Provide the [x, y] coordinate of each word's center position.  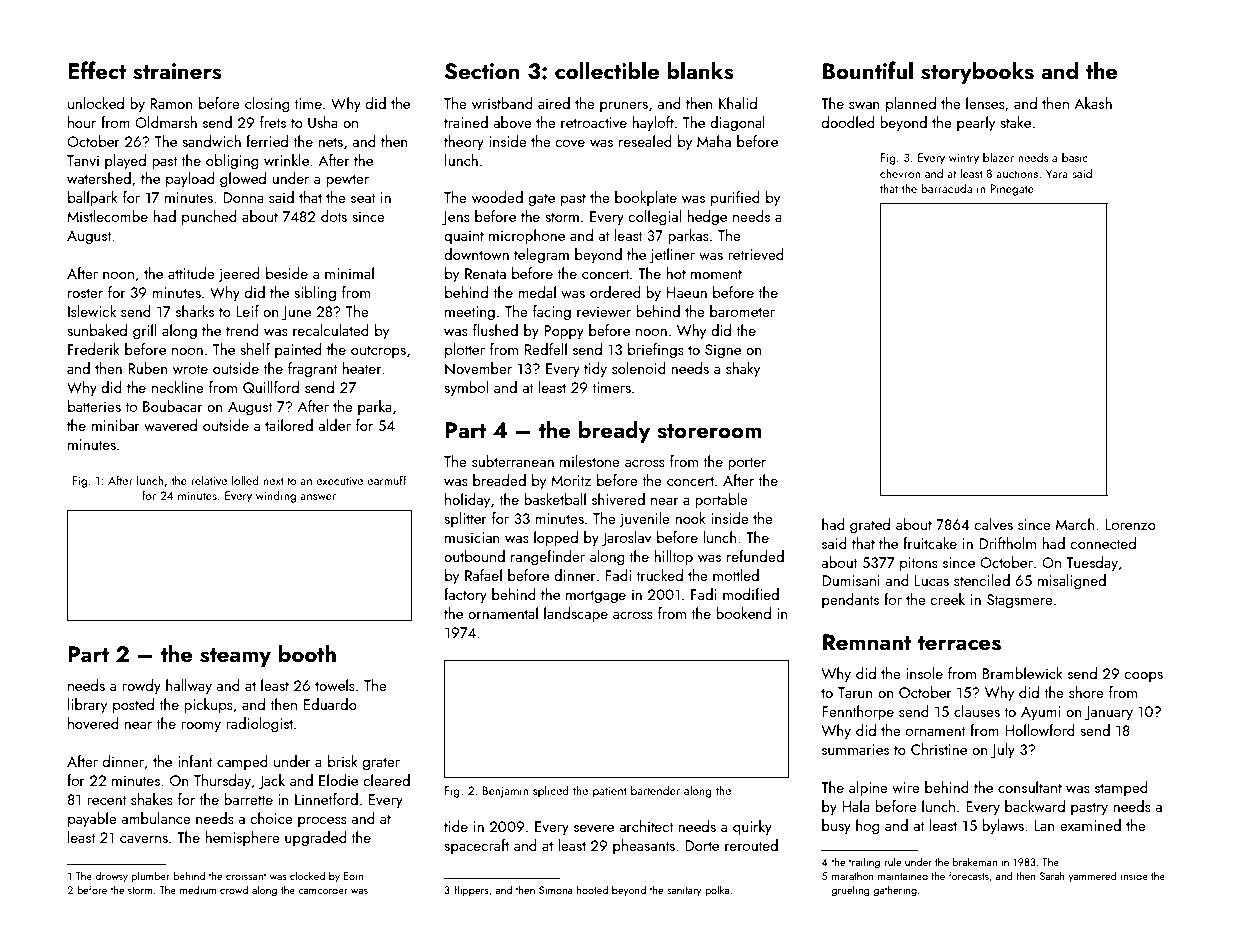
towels [335, 685]
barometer [742, 311]
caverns [144, 839]
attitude [191, 273]
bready [614, 431]
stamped [1121, 788]
